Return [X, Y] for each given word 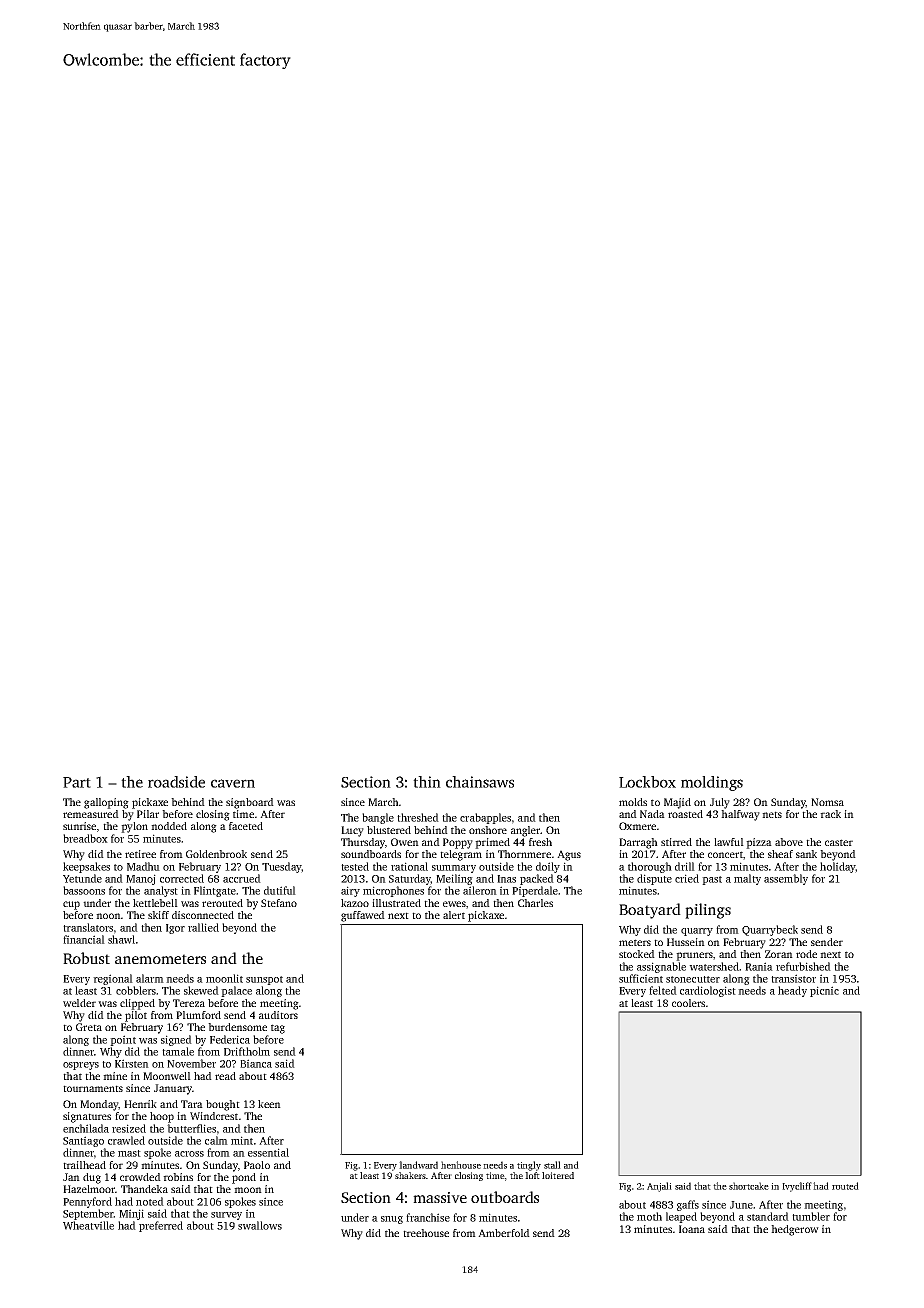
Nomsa [827, 802]
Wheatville [88, 1225]
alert [454, 915]
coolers [688, 1003]
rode [806, 954]
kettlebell [155, 903]
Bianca [256, 1063]
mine [115, 1076]
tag [278, 1029]
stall [552, 1165]
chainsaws [480, 782]
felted [663, 990]
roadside [176, 782]
